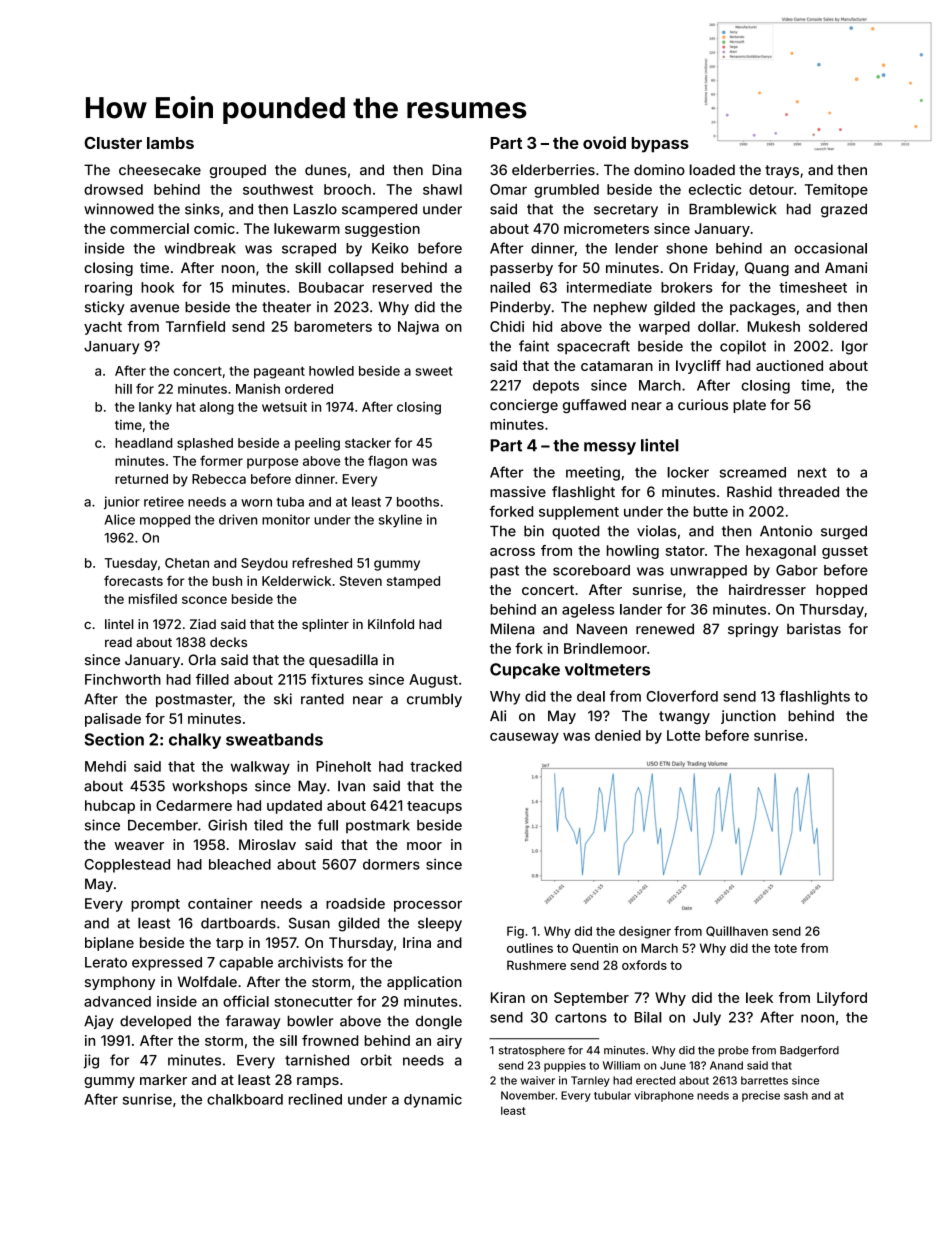  What do you see at coordinates (767, 589) in the page?
I see `hairdresser` at bounding box center [767, 589].
